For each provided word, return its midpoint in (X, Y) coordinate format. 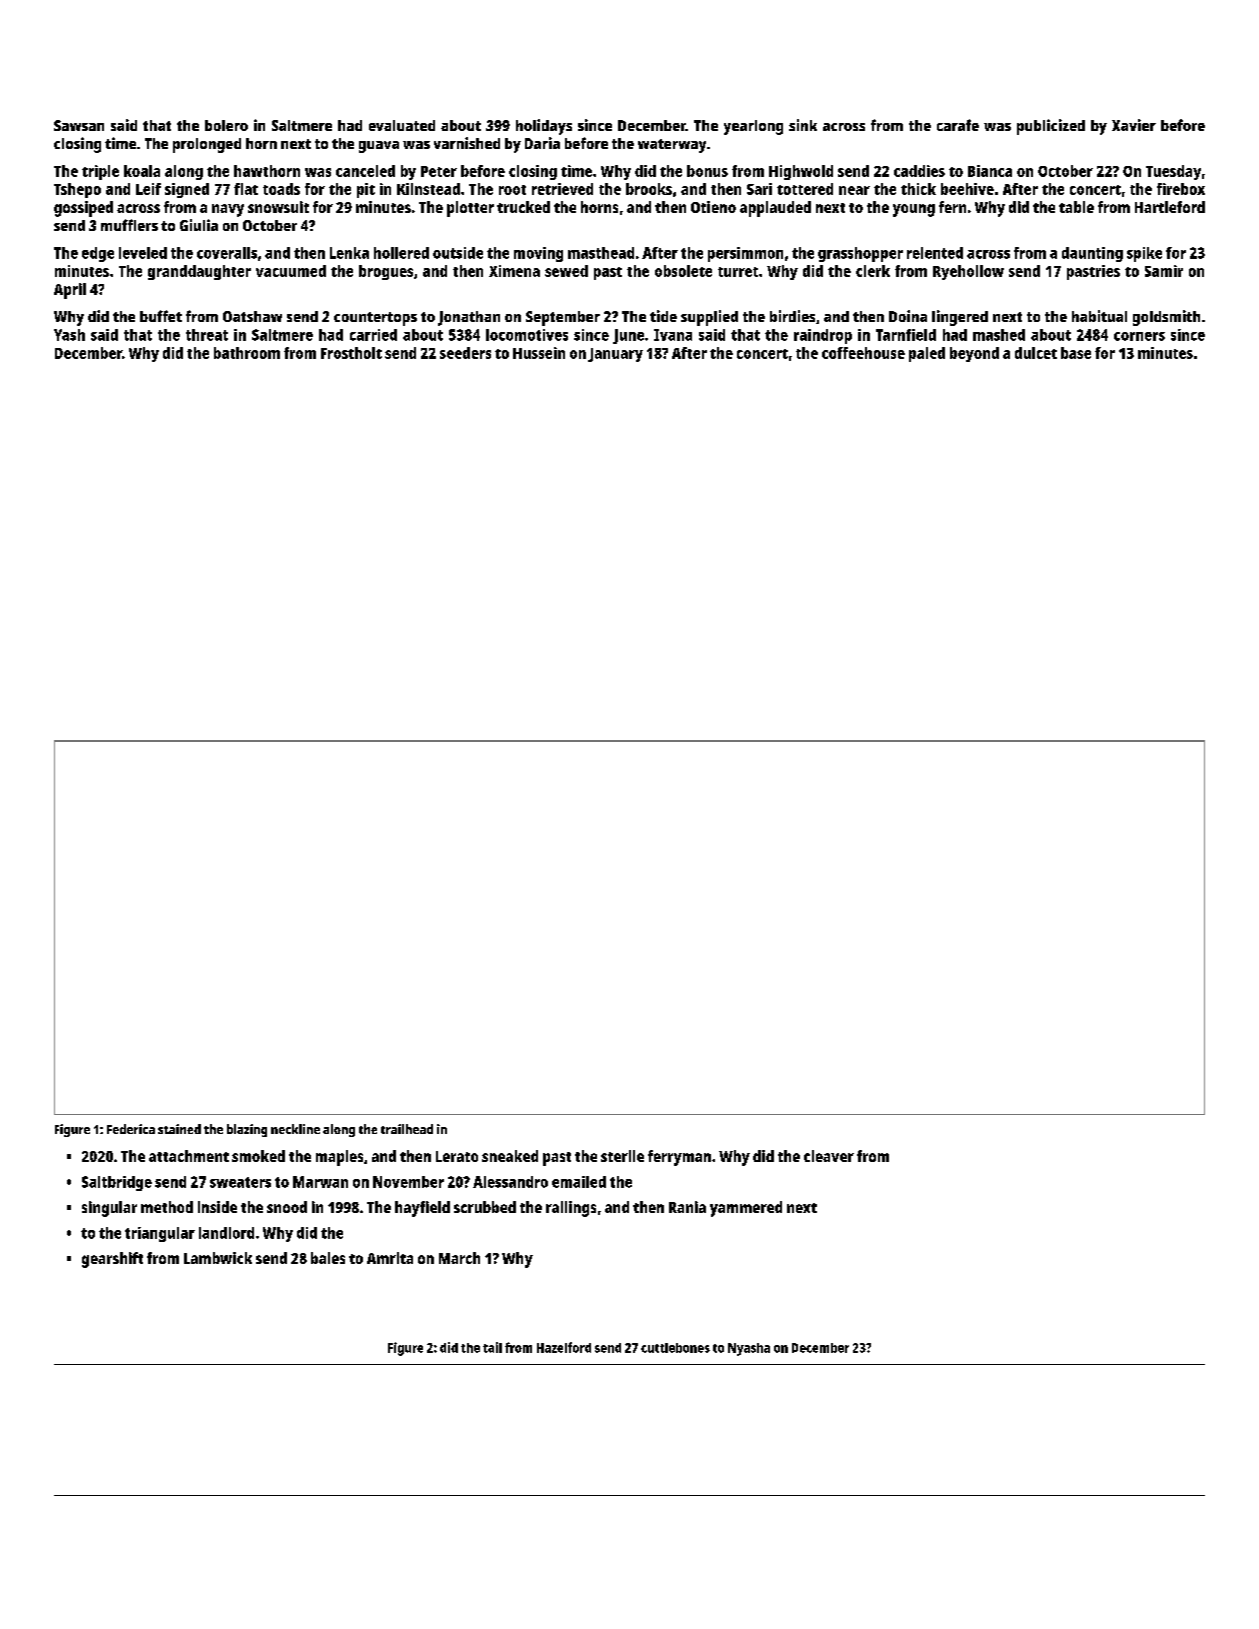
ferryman (679, 1158)
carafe (958, 125)
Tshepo (77, 190)
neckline (295, 1129)
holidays (544, 127)
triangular (160, 1234)
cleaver (829, 1156)
